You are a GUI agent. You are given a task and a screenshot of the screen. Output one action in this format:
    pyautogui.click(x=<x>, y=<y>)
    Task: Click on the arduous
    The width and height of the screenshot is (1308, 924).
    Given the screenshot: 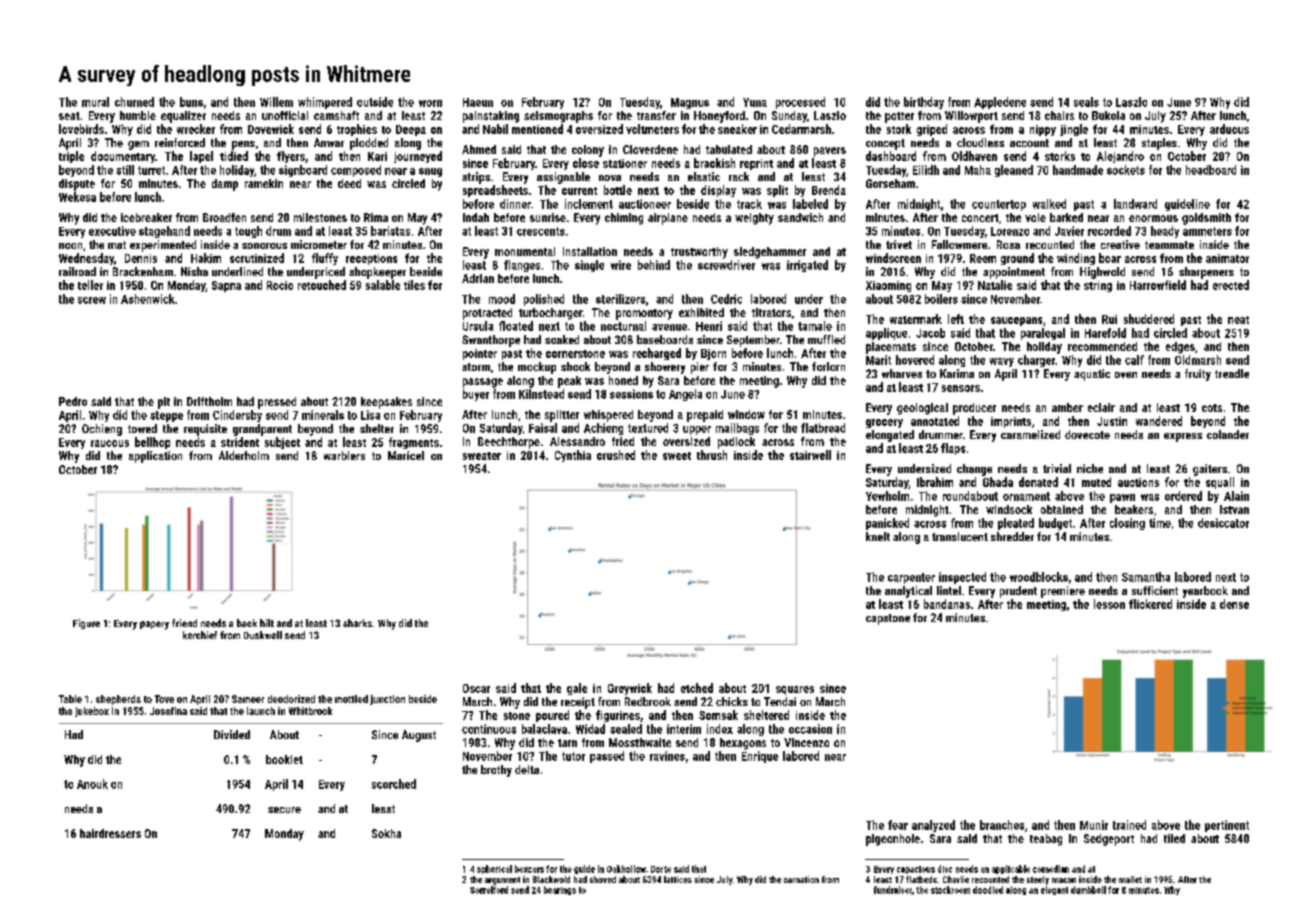 What is the action you would take?
    pyautogui.click(x=1229, y=129)
